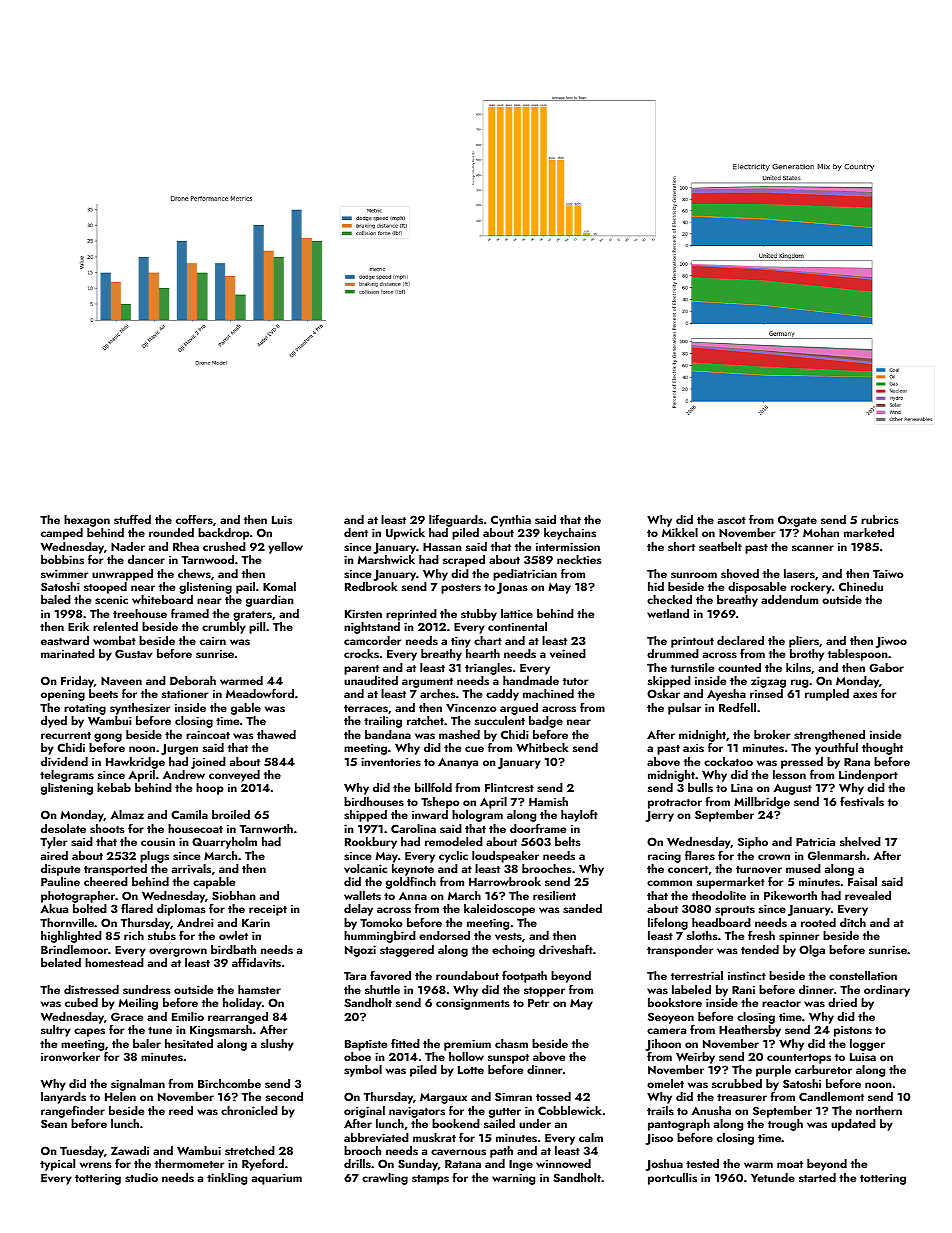 This screenshot has width=952, height=1233. Describe the element at coordinates (672, 1179) in the screenshot. I see `portcullis` at that location.
